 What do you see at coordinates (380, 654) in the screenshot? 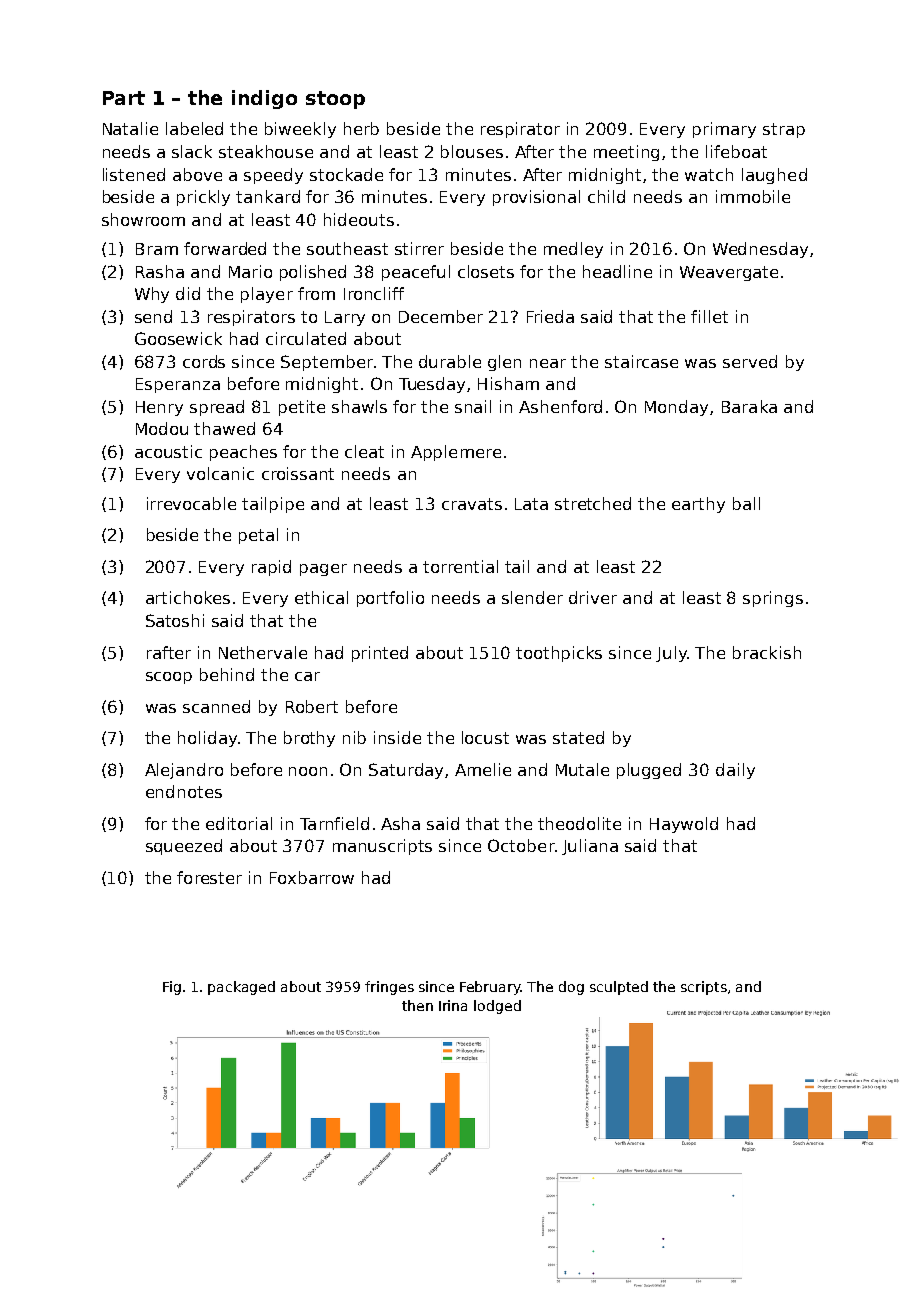
I see `printed` at bounding box center [380, 654].
